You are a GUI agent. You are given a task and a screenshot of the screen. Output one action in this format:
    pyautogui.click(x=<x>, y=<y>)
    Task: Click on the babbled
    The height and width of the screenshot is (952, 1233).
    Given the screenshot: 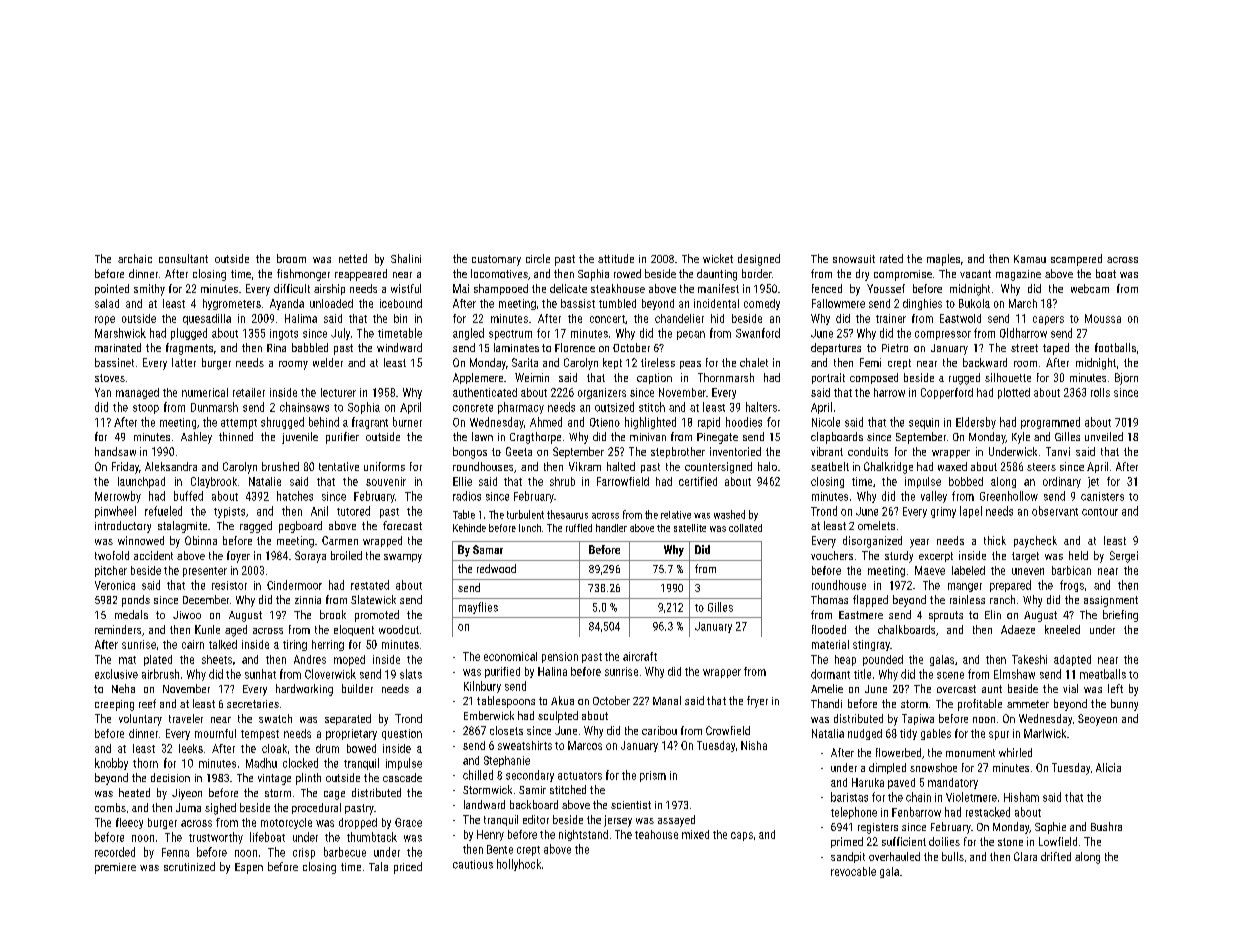 What is the action you would take?
    pyautogui.click(x=310, y=347)
